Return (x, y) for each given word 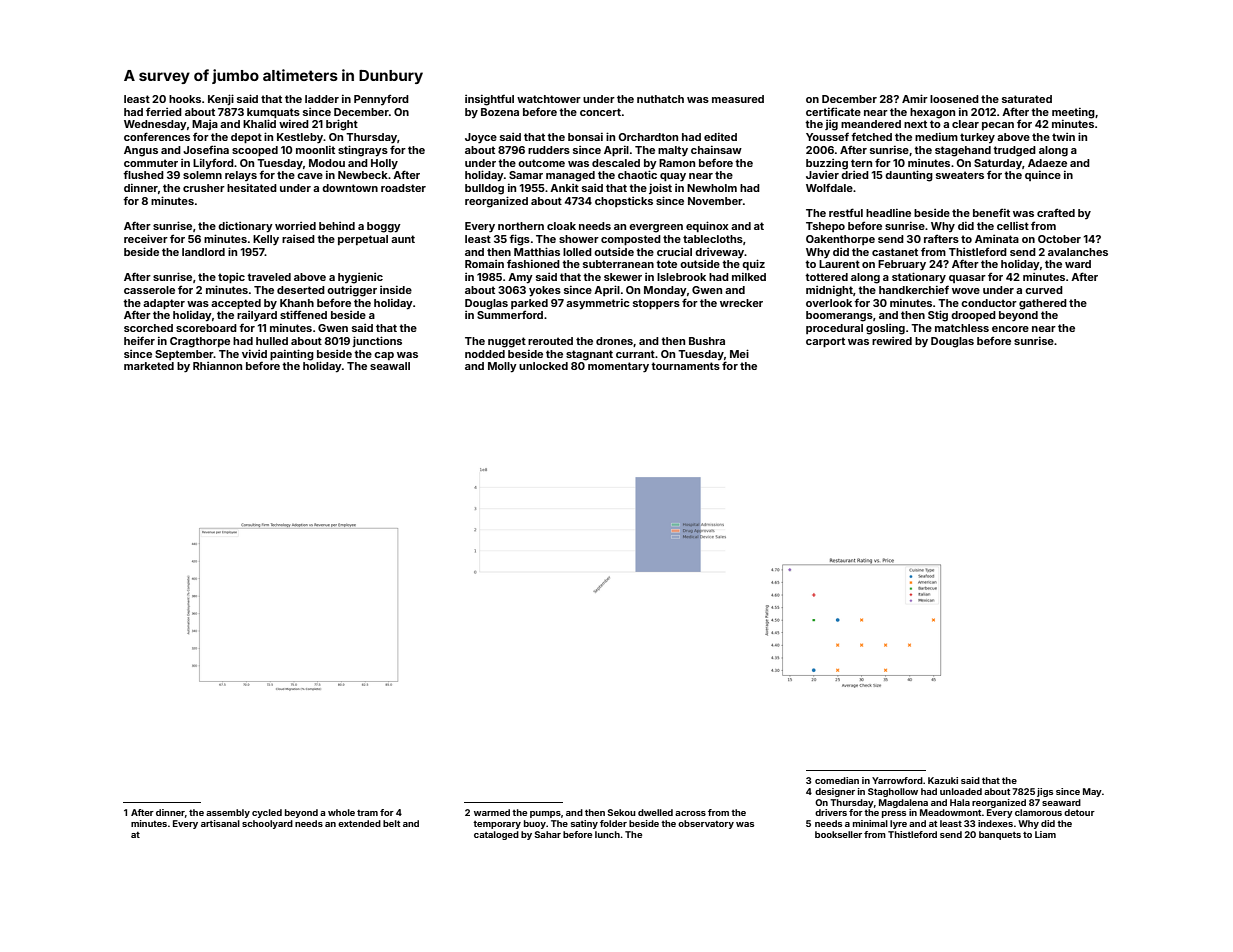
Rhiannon (217, 366)
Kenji (221, 99)
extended (359, 823)
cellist (1013, 226)
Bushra (707, 341)
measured (738, 99)
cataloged (496, 835)
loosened (954, 99)
